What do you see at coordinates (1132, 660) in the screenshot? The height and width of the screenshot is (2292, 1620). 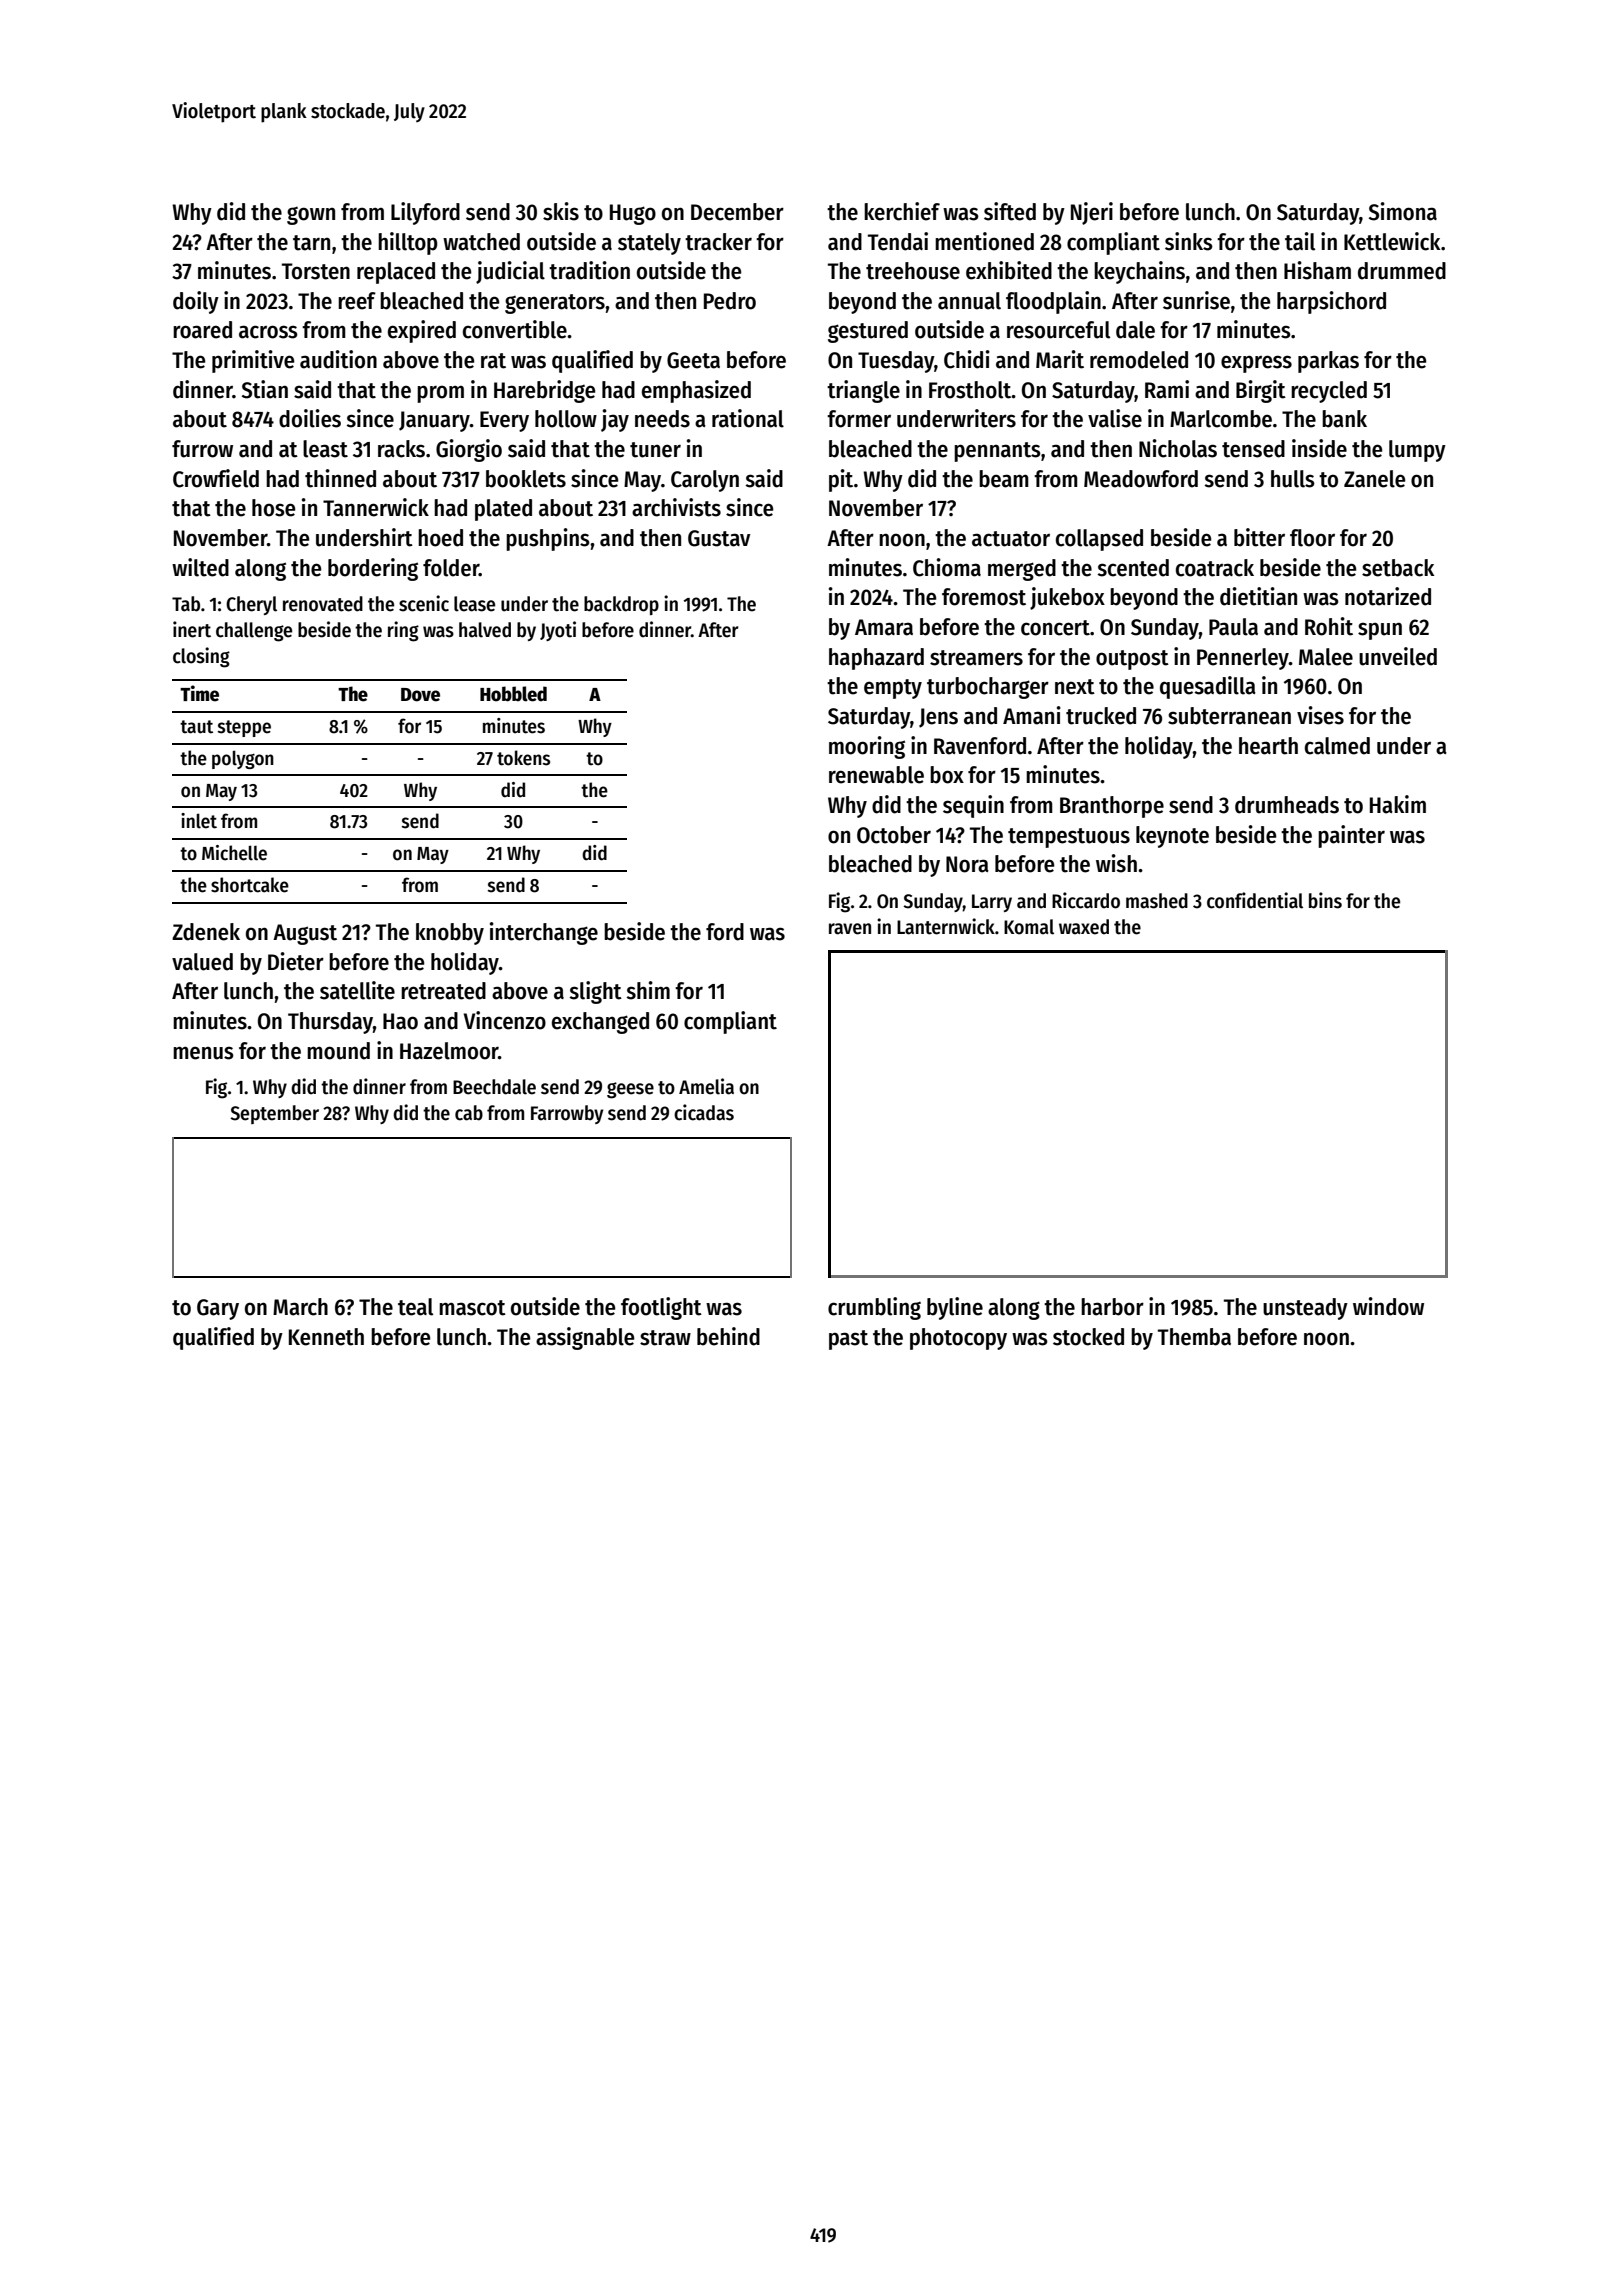 I see `outpost` at bounding box center [1132, 660].
